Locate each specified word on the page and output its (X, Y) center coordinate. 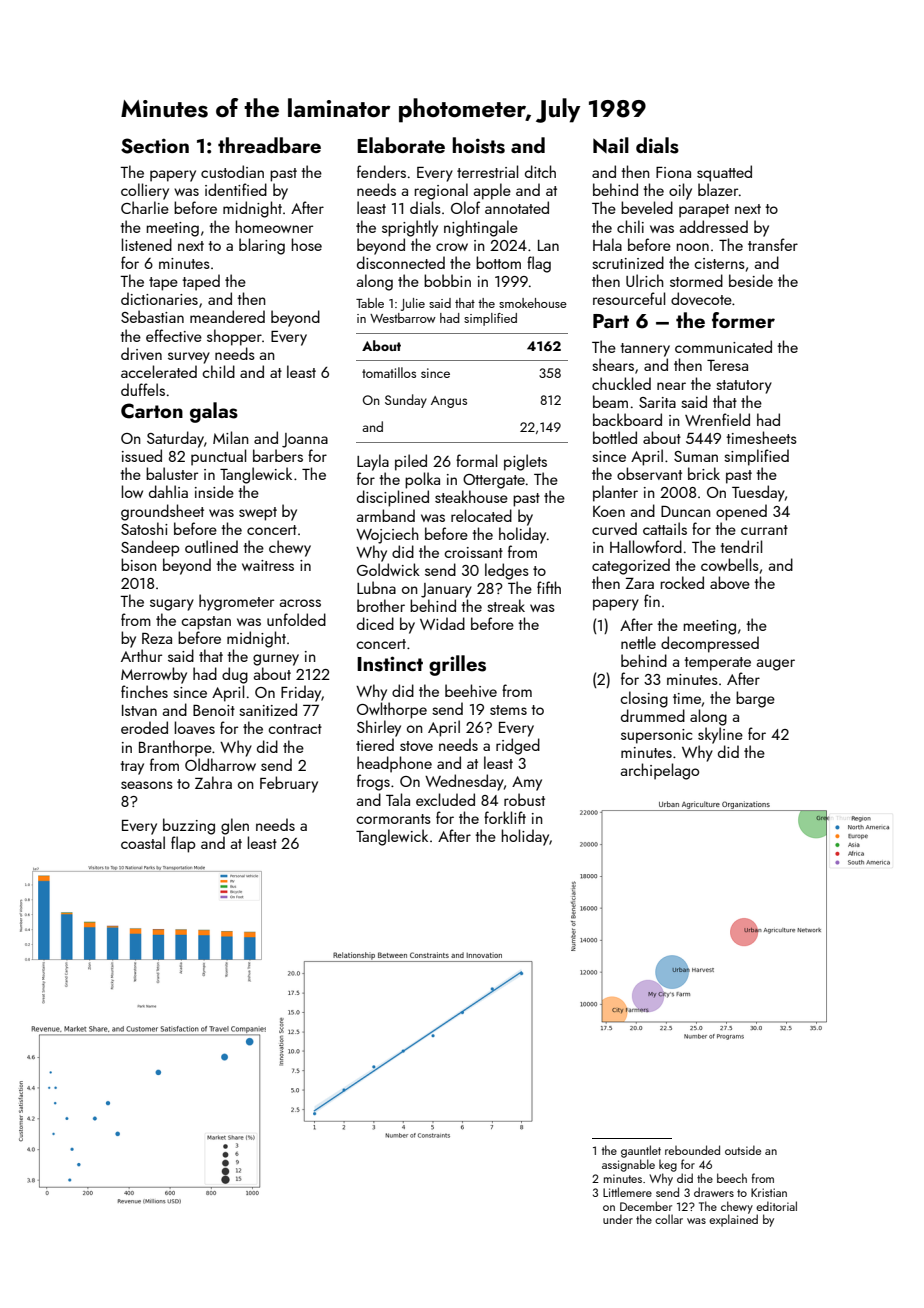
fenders (381, 171)
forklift (505, 817)
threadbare (269, 145)
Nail (611, 145)
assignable (628, 1165)
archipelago (660, 771)
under (618, 1219)
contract (295, 729)
